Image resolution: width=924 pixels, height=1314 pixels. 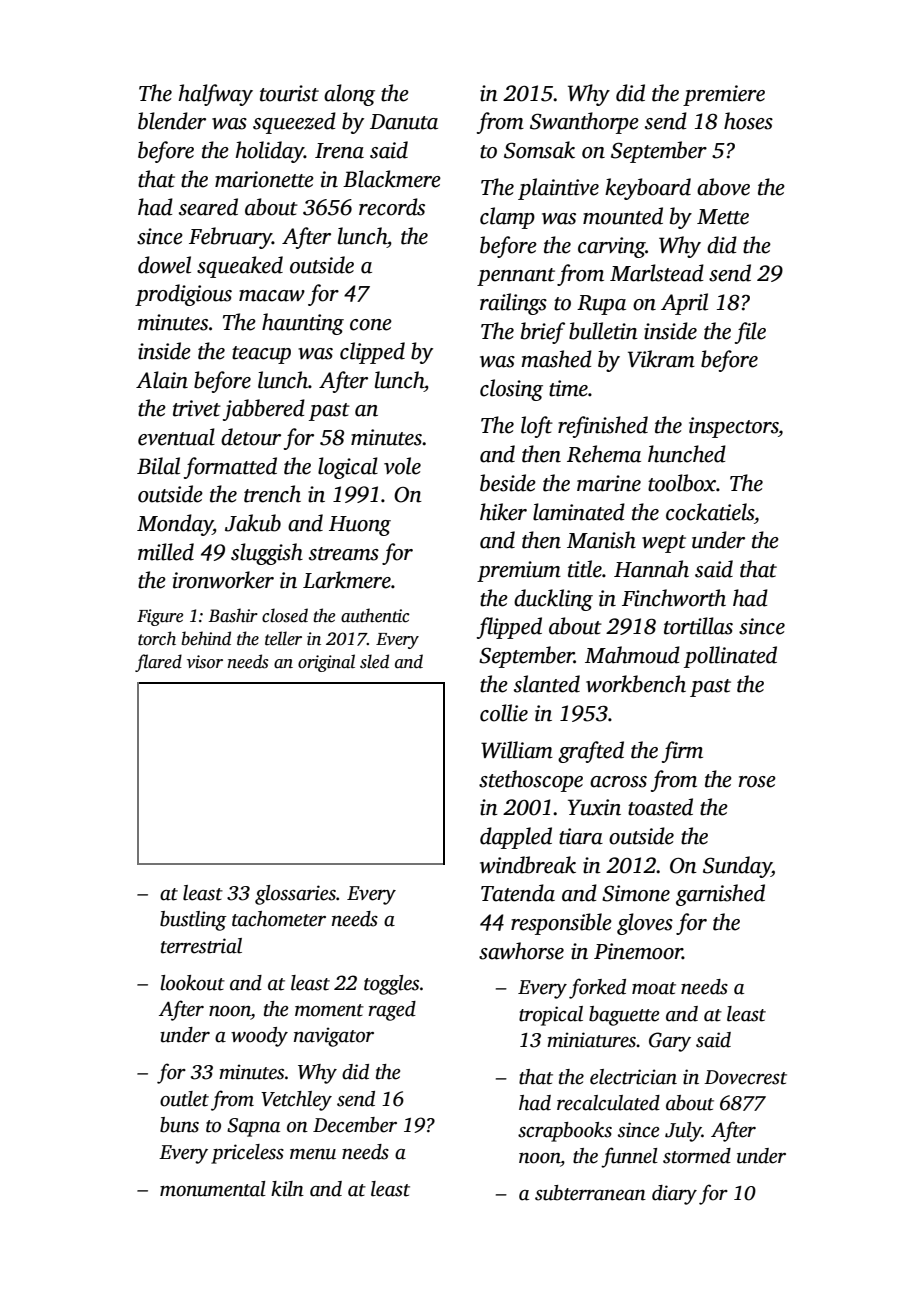 I want to click on milled, so click(x=166, y=552).
